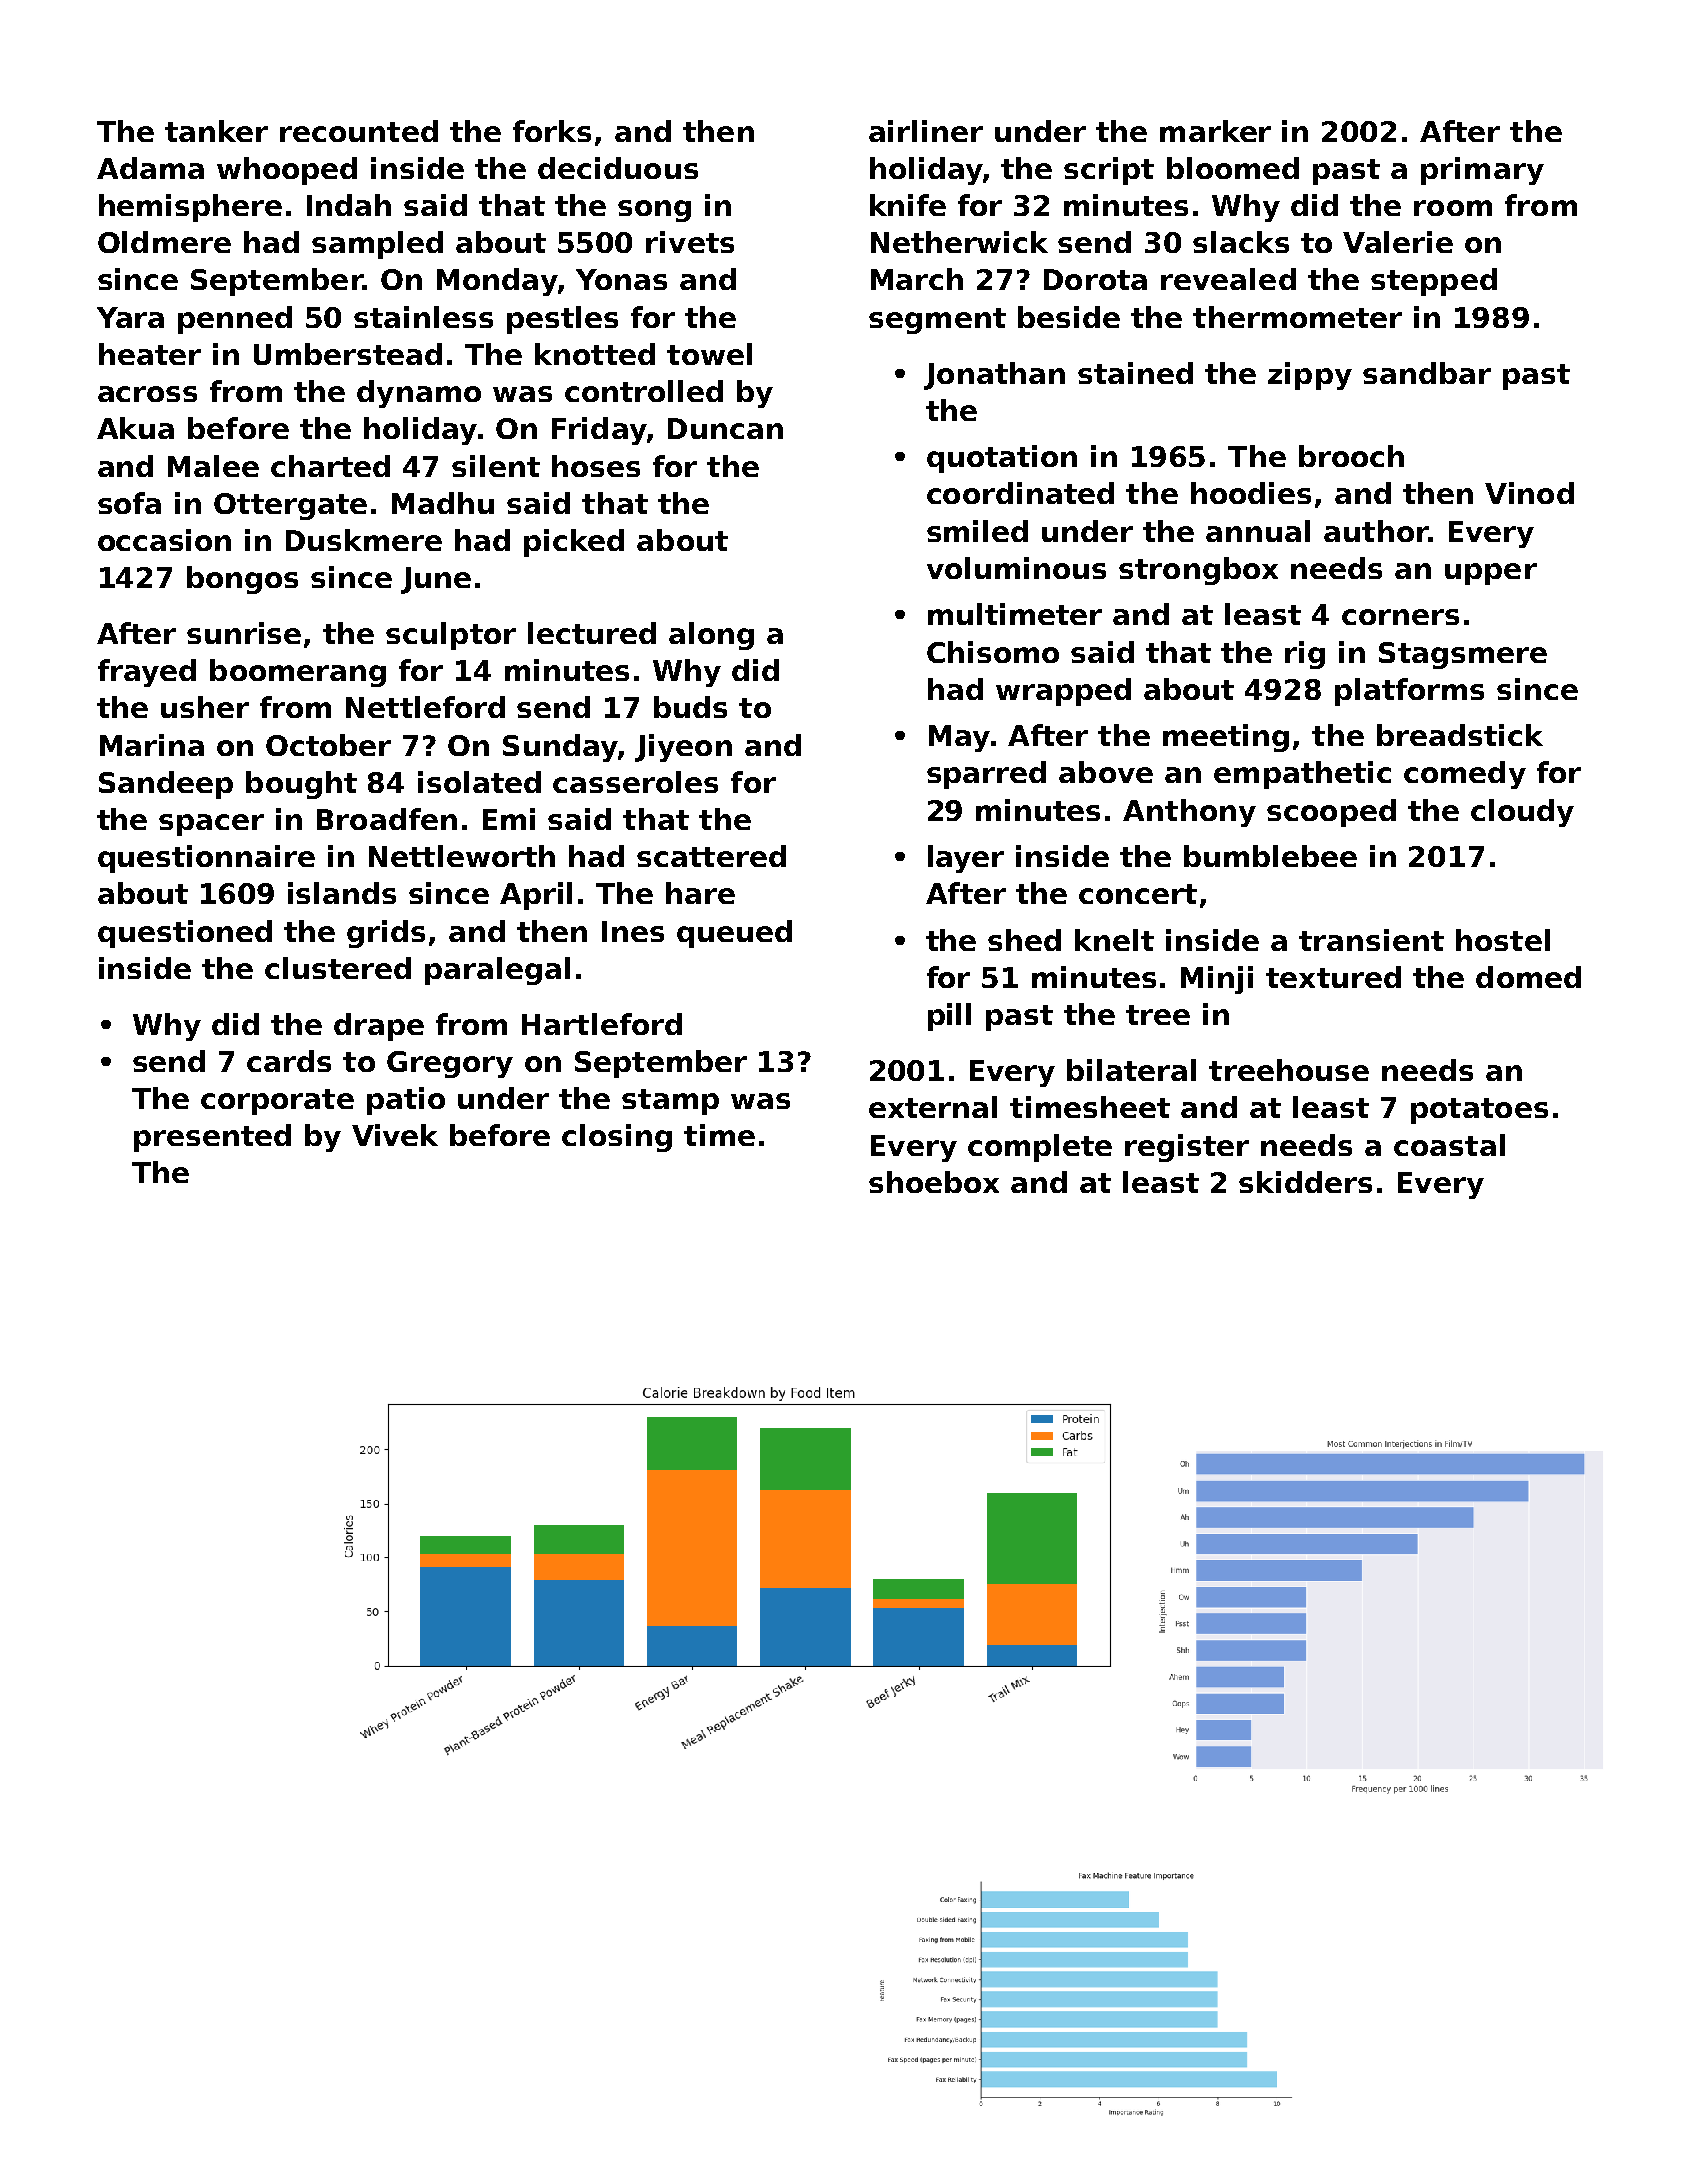  What do you see at coordinates (216, 131) in the document?
I see `tanker` at bounding box center [216, 131].
